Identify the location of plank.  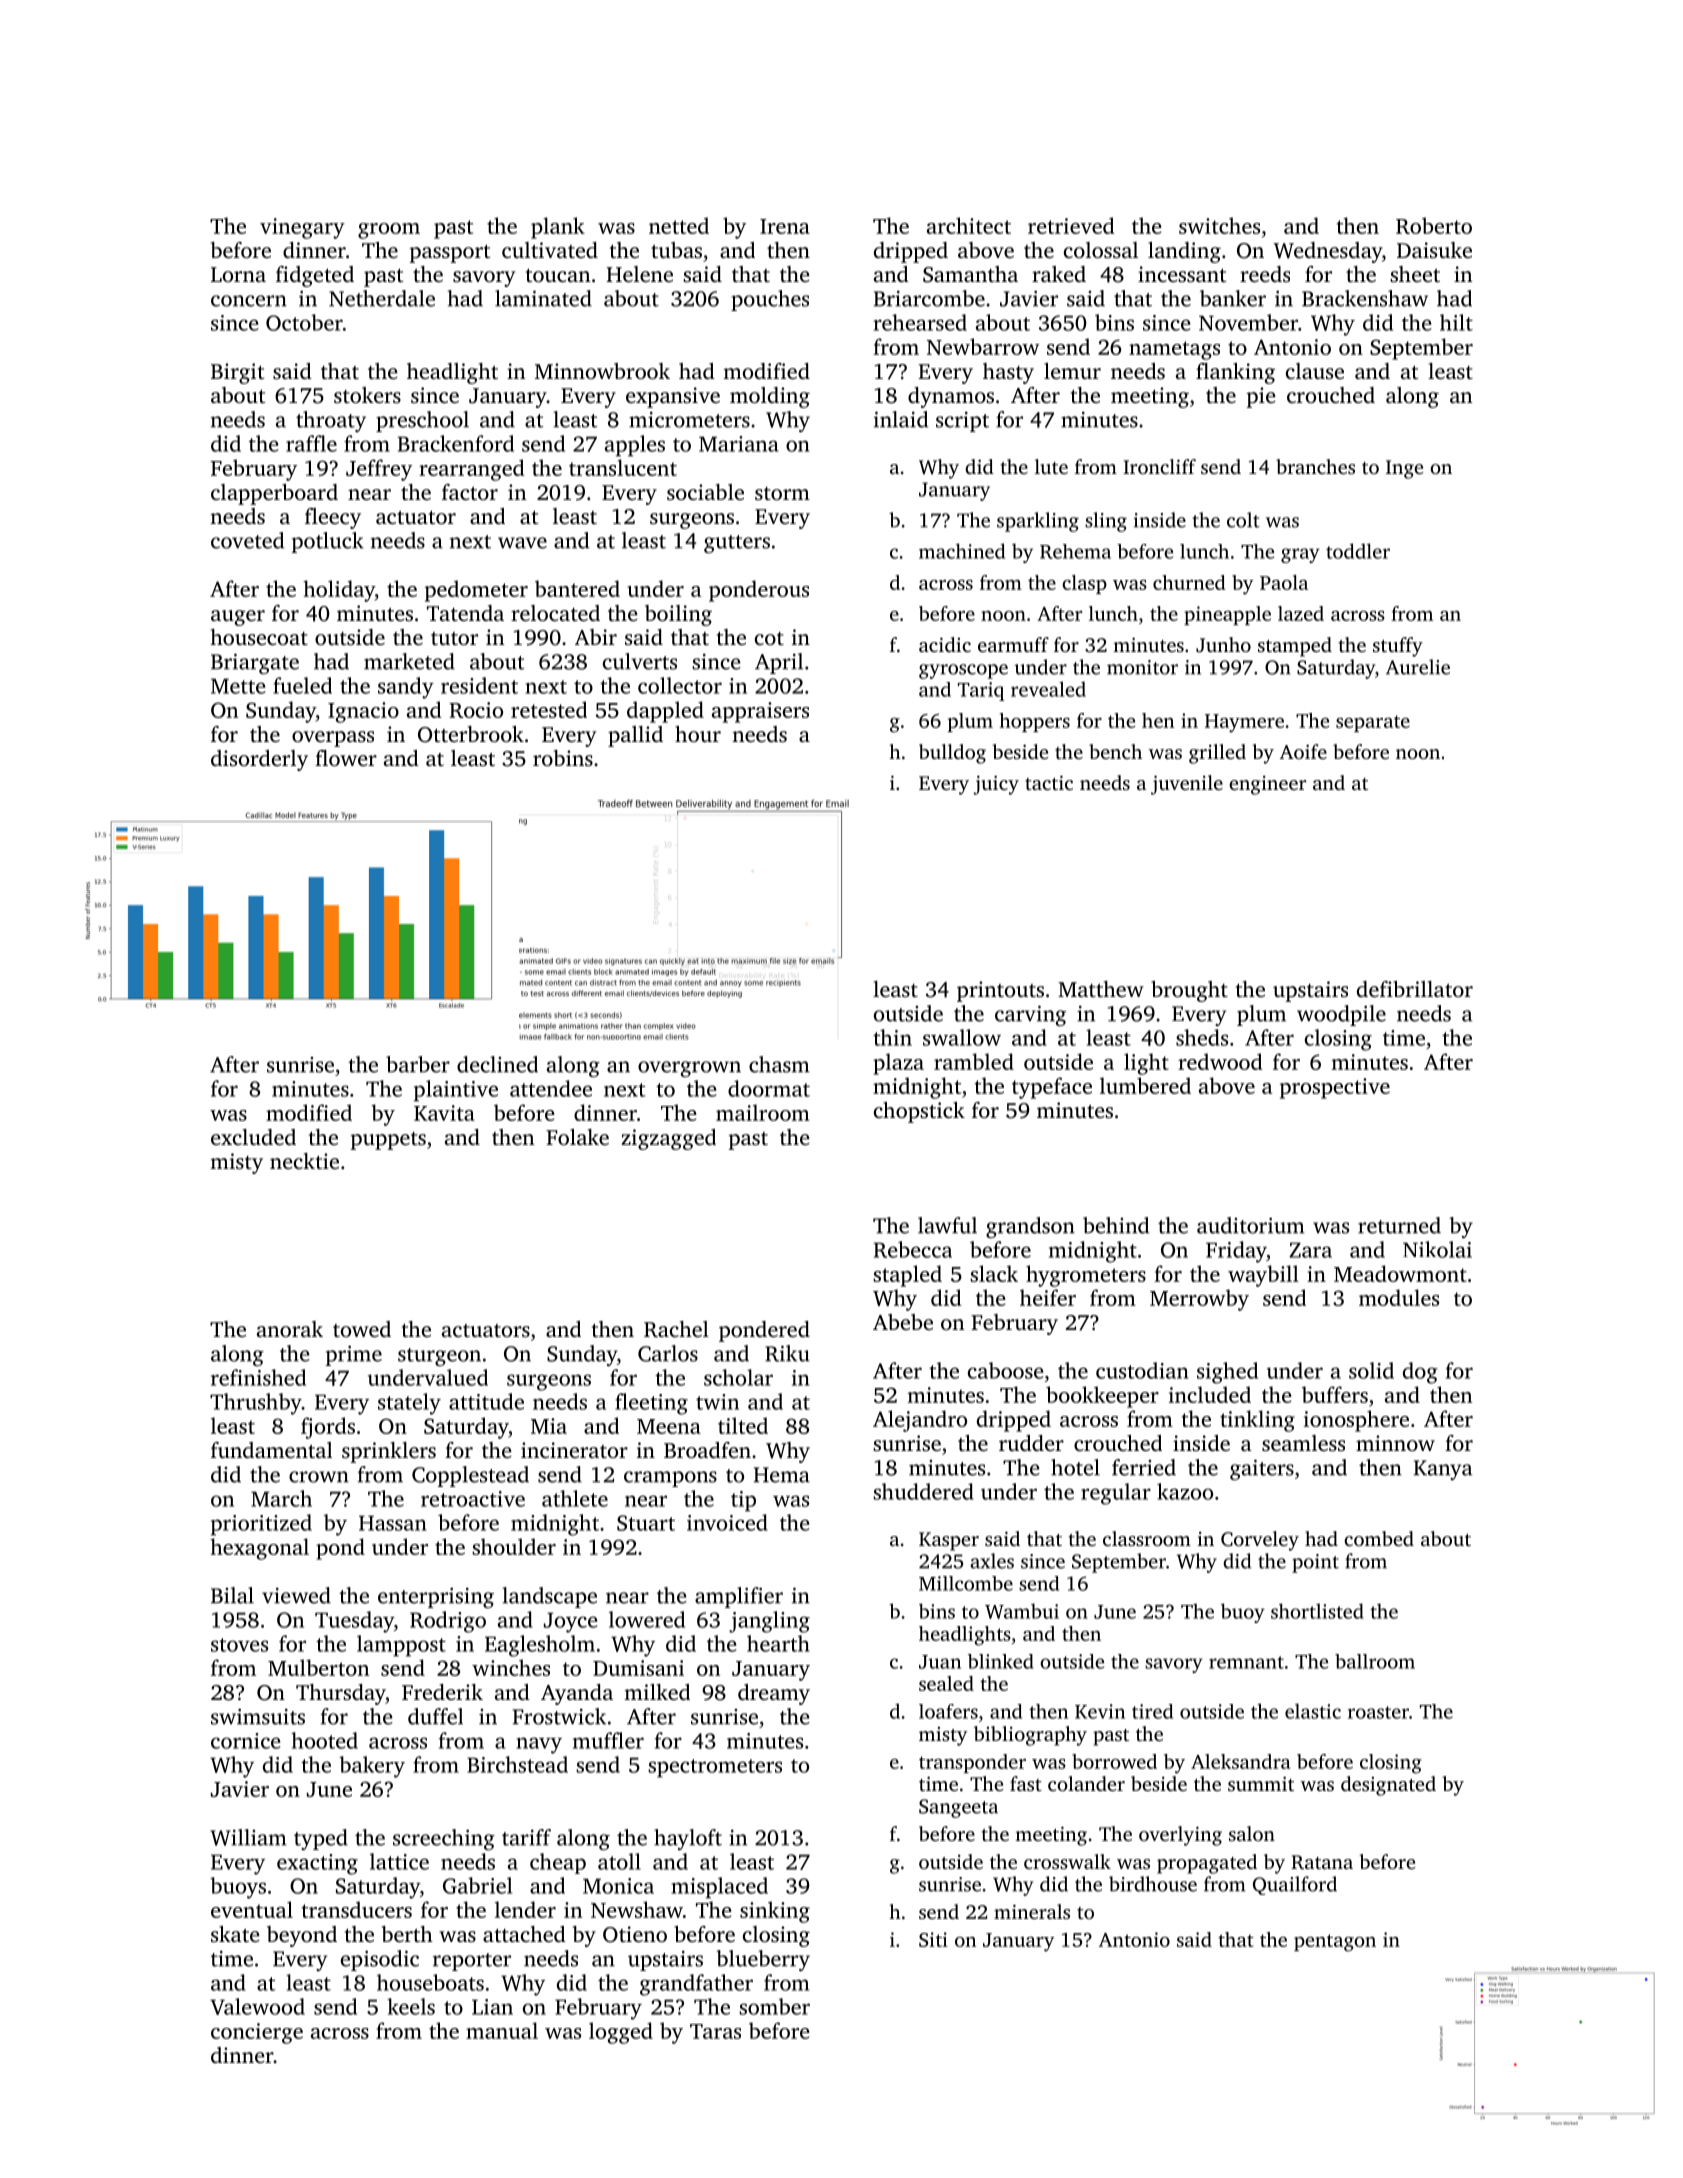
(558, 228).
